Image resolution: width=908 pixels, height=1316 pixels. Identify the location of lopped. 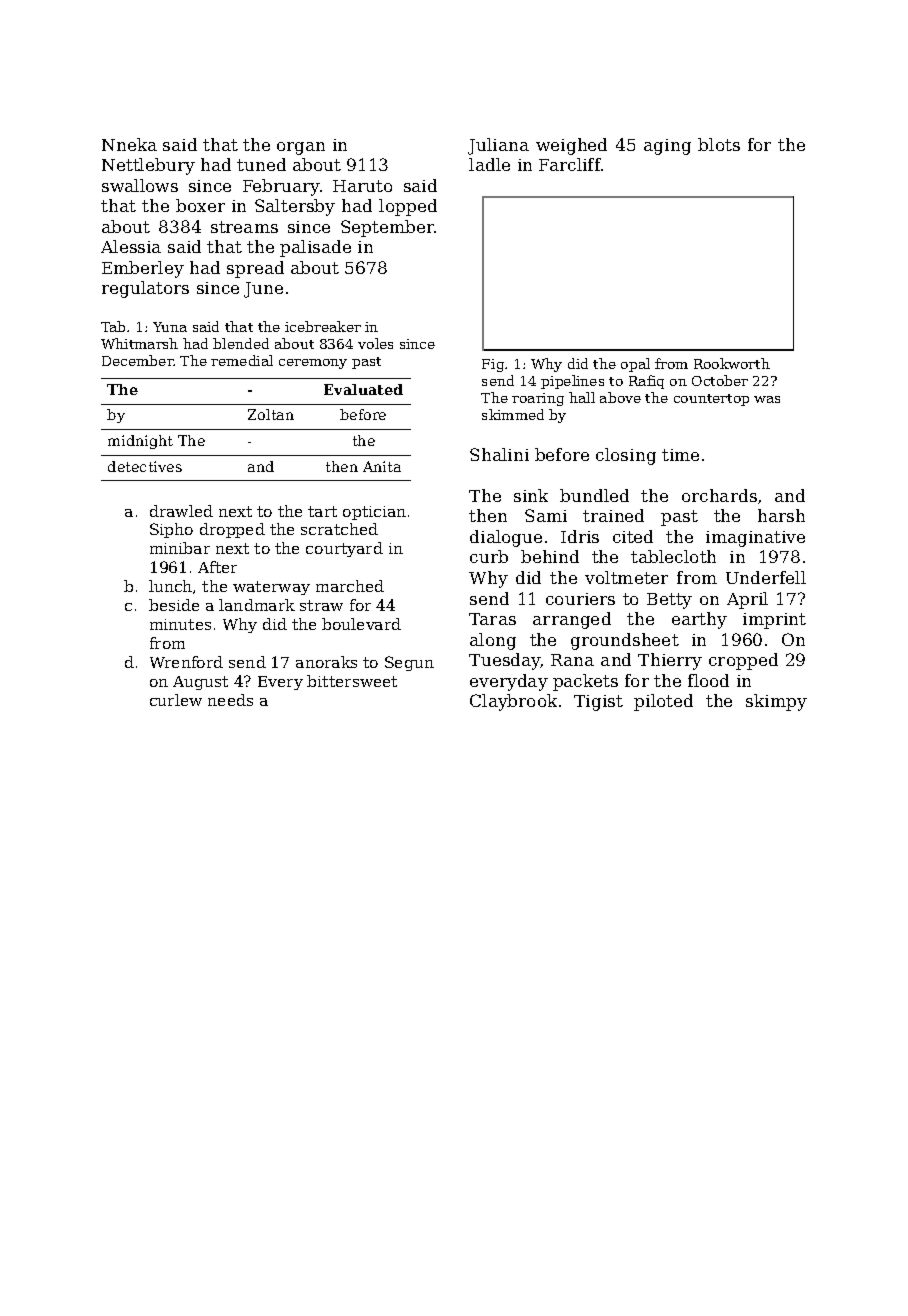
(408, 207).
